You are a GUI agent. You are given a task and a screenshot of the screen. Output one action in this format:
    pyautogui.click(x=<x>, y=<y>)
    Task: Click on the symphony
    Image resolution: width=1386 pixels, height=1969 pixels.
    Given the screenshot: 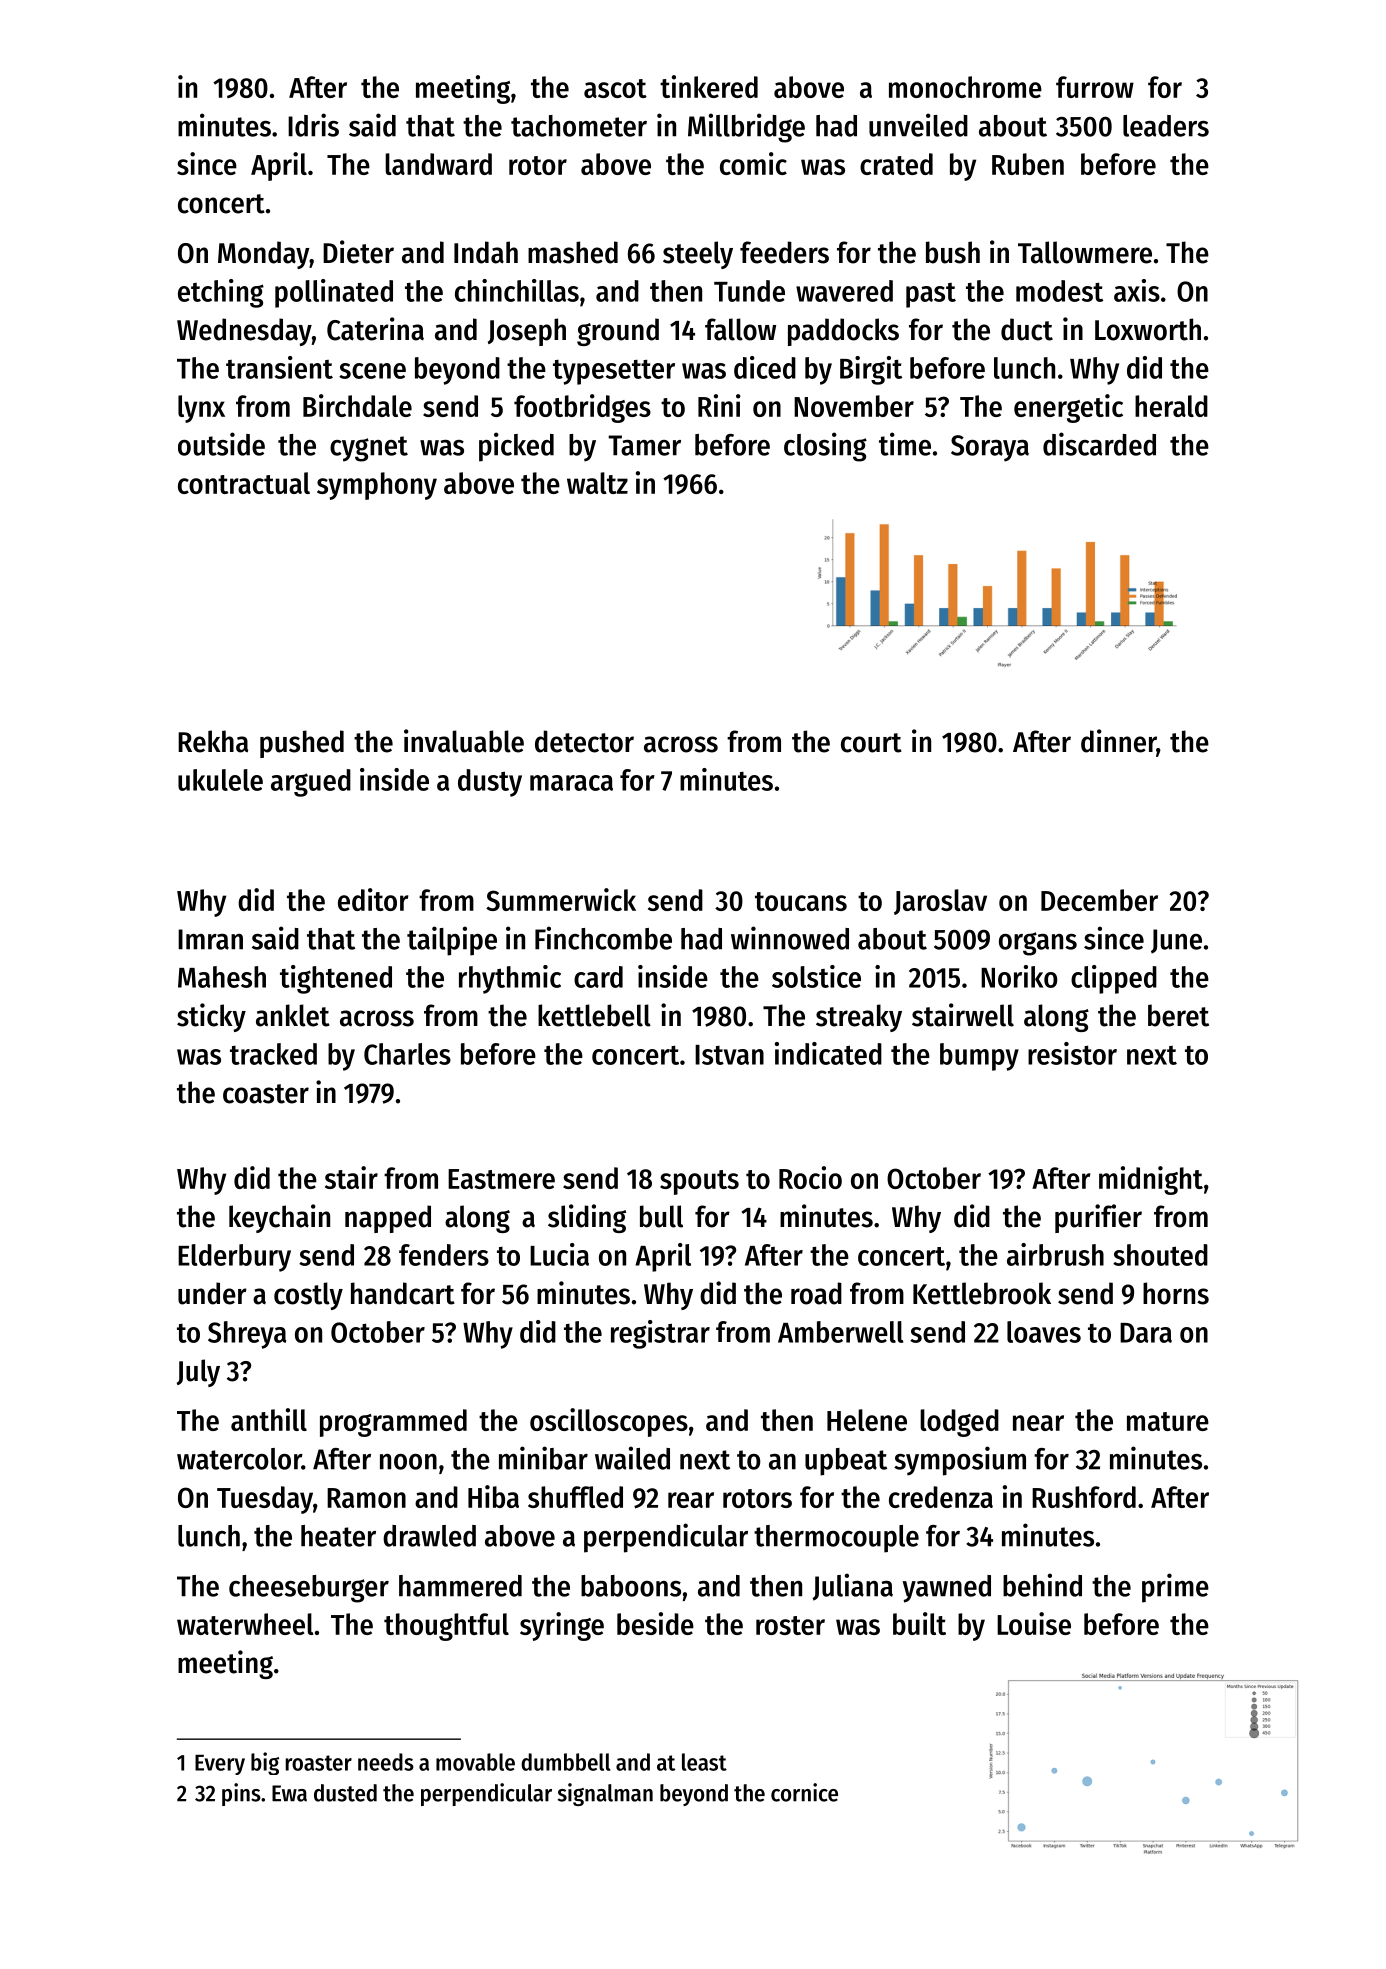 What is the action you would take?
    pyautogui.click(x=377, y=486)
